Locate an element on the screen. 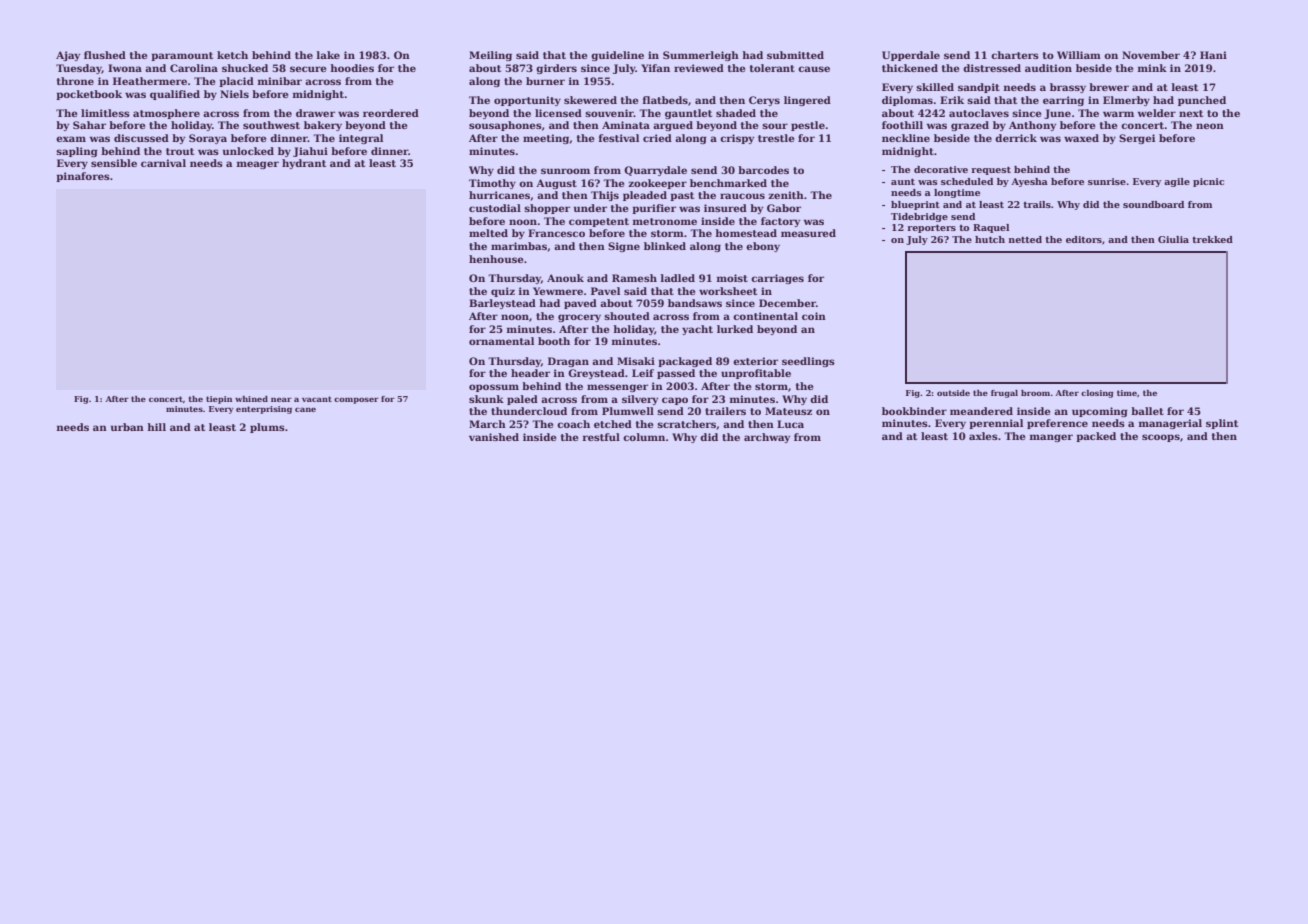 The width and height of the screenshot is (1308, 924). June is located at coordinates (1057, 114).
